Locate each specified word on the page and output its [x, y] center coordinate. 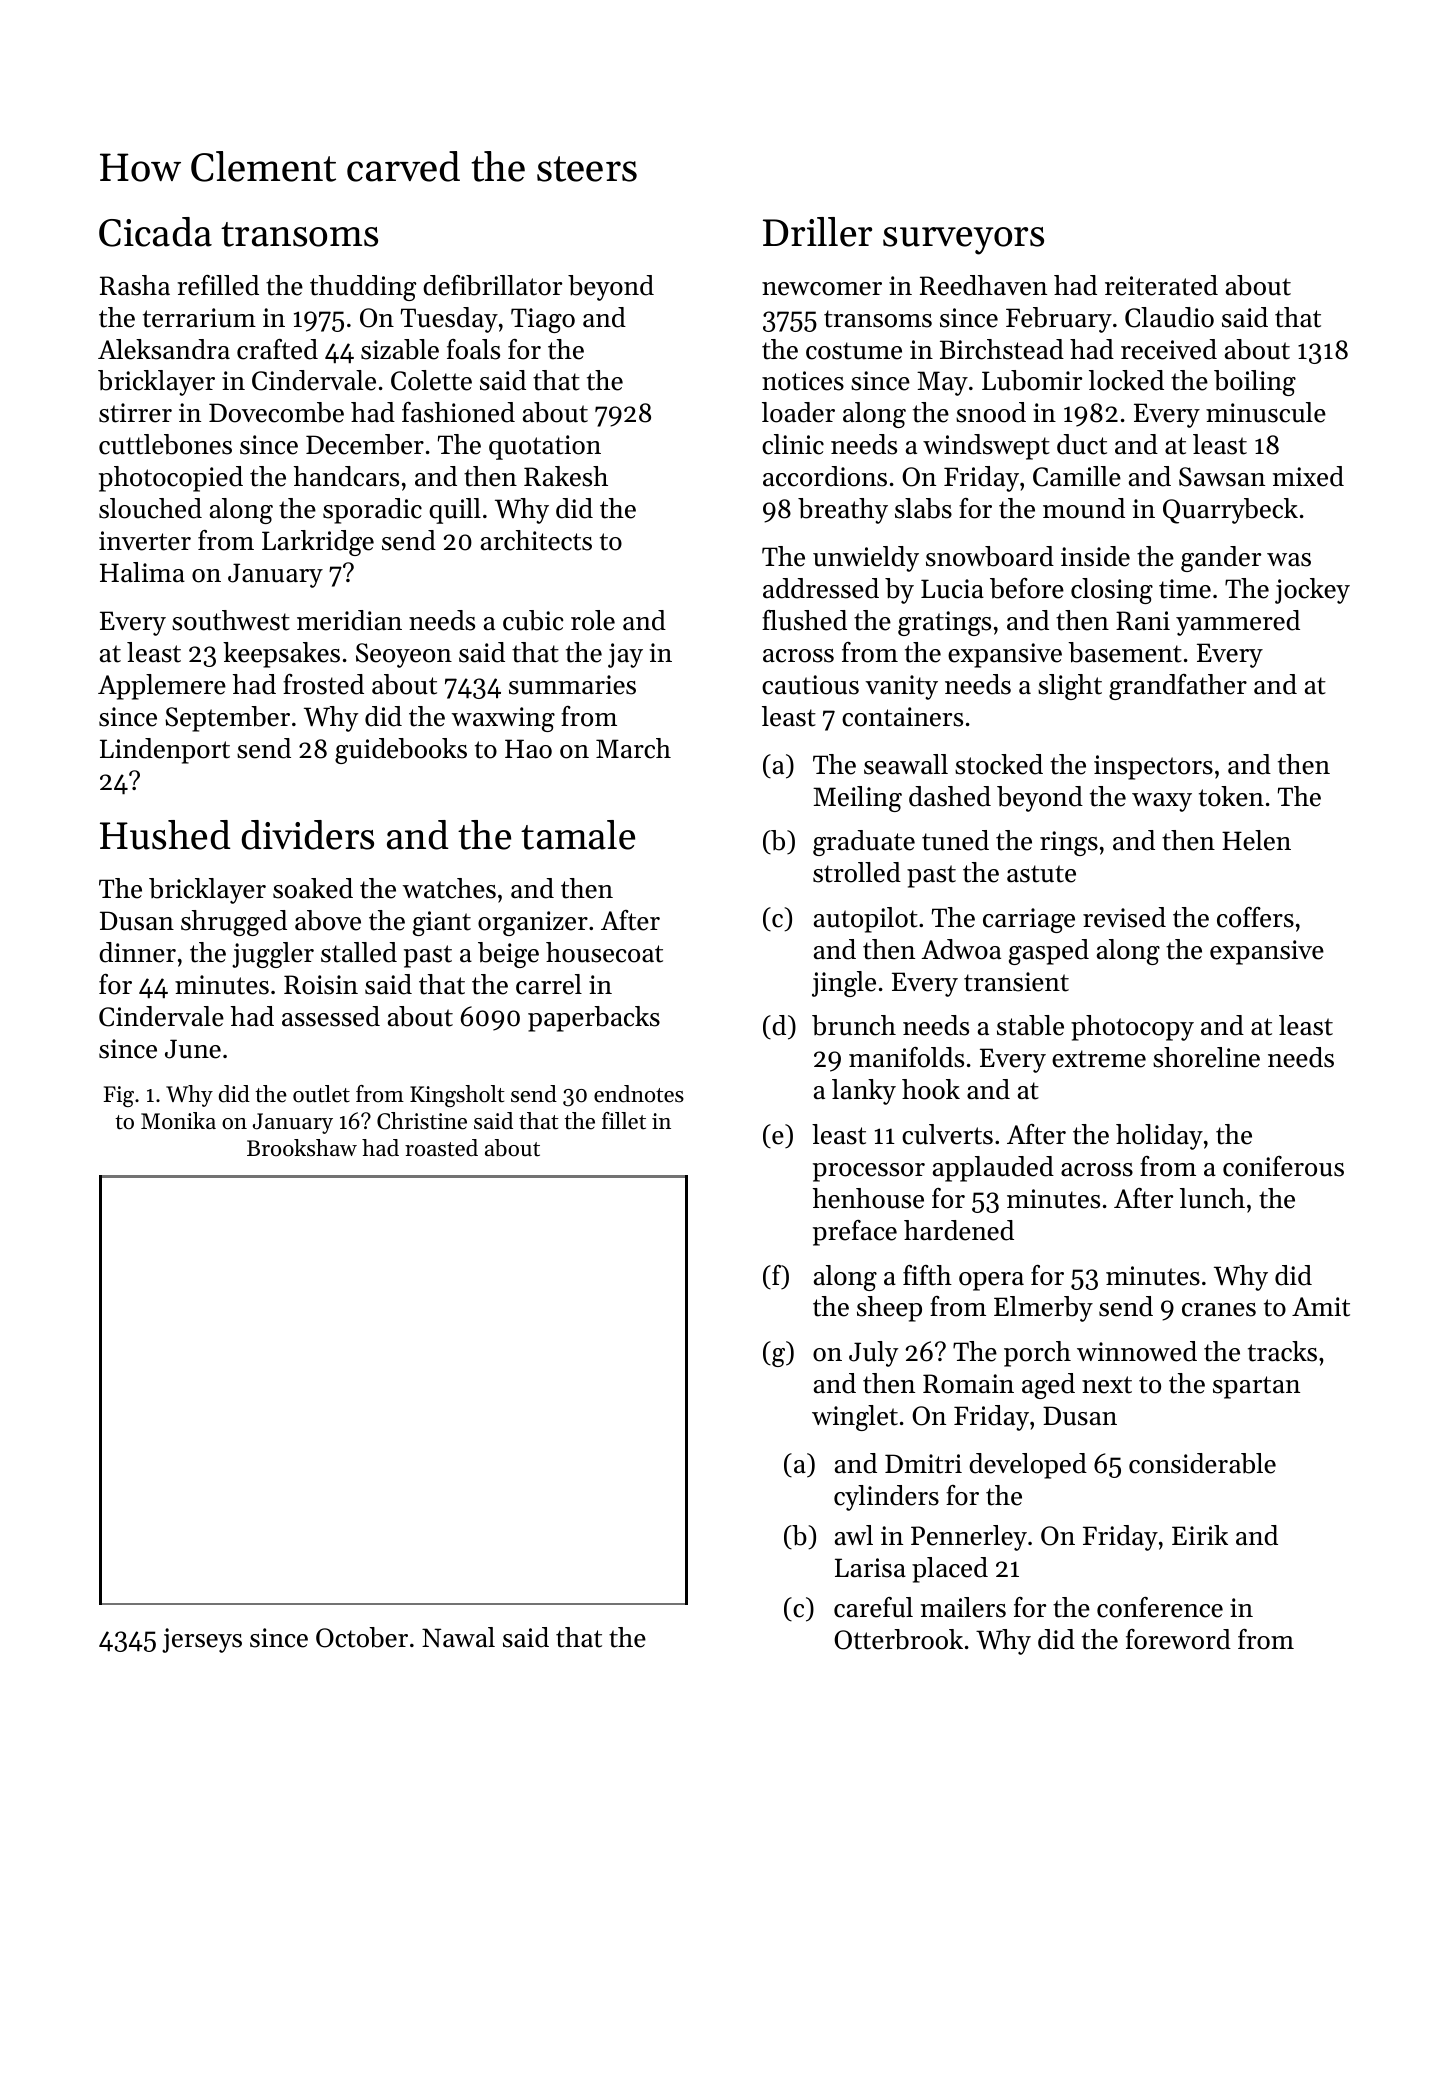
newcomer [822, 289]
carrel [549, 984]
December [365, 444]
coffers [1255, 917]
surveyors [963, 241]
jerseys [202, 1640]
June [193, 1049]
